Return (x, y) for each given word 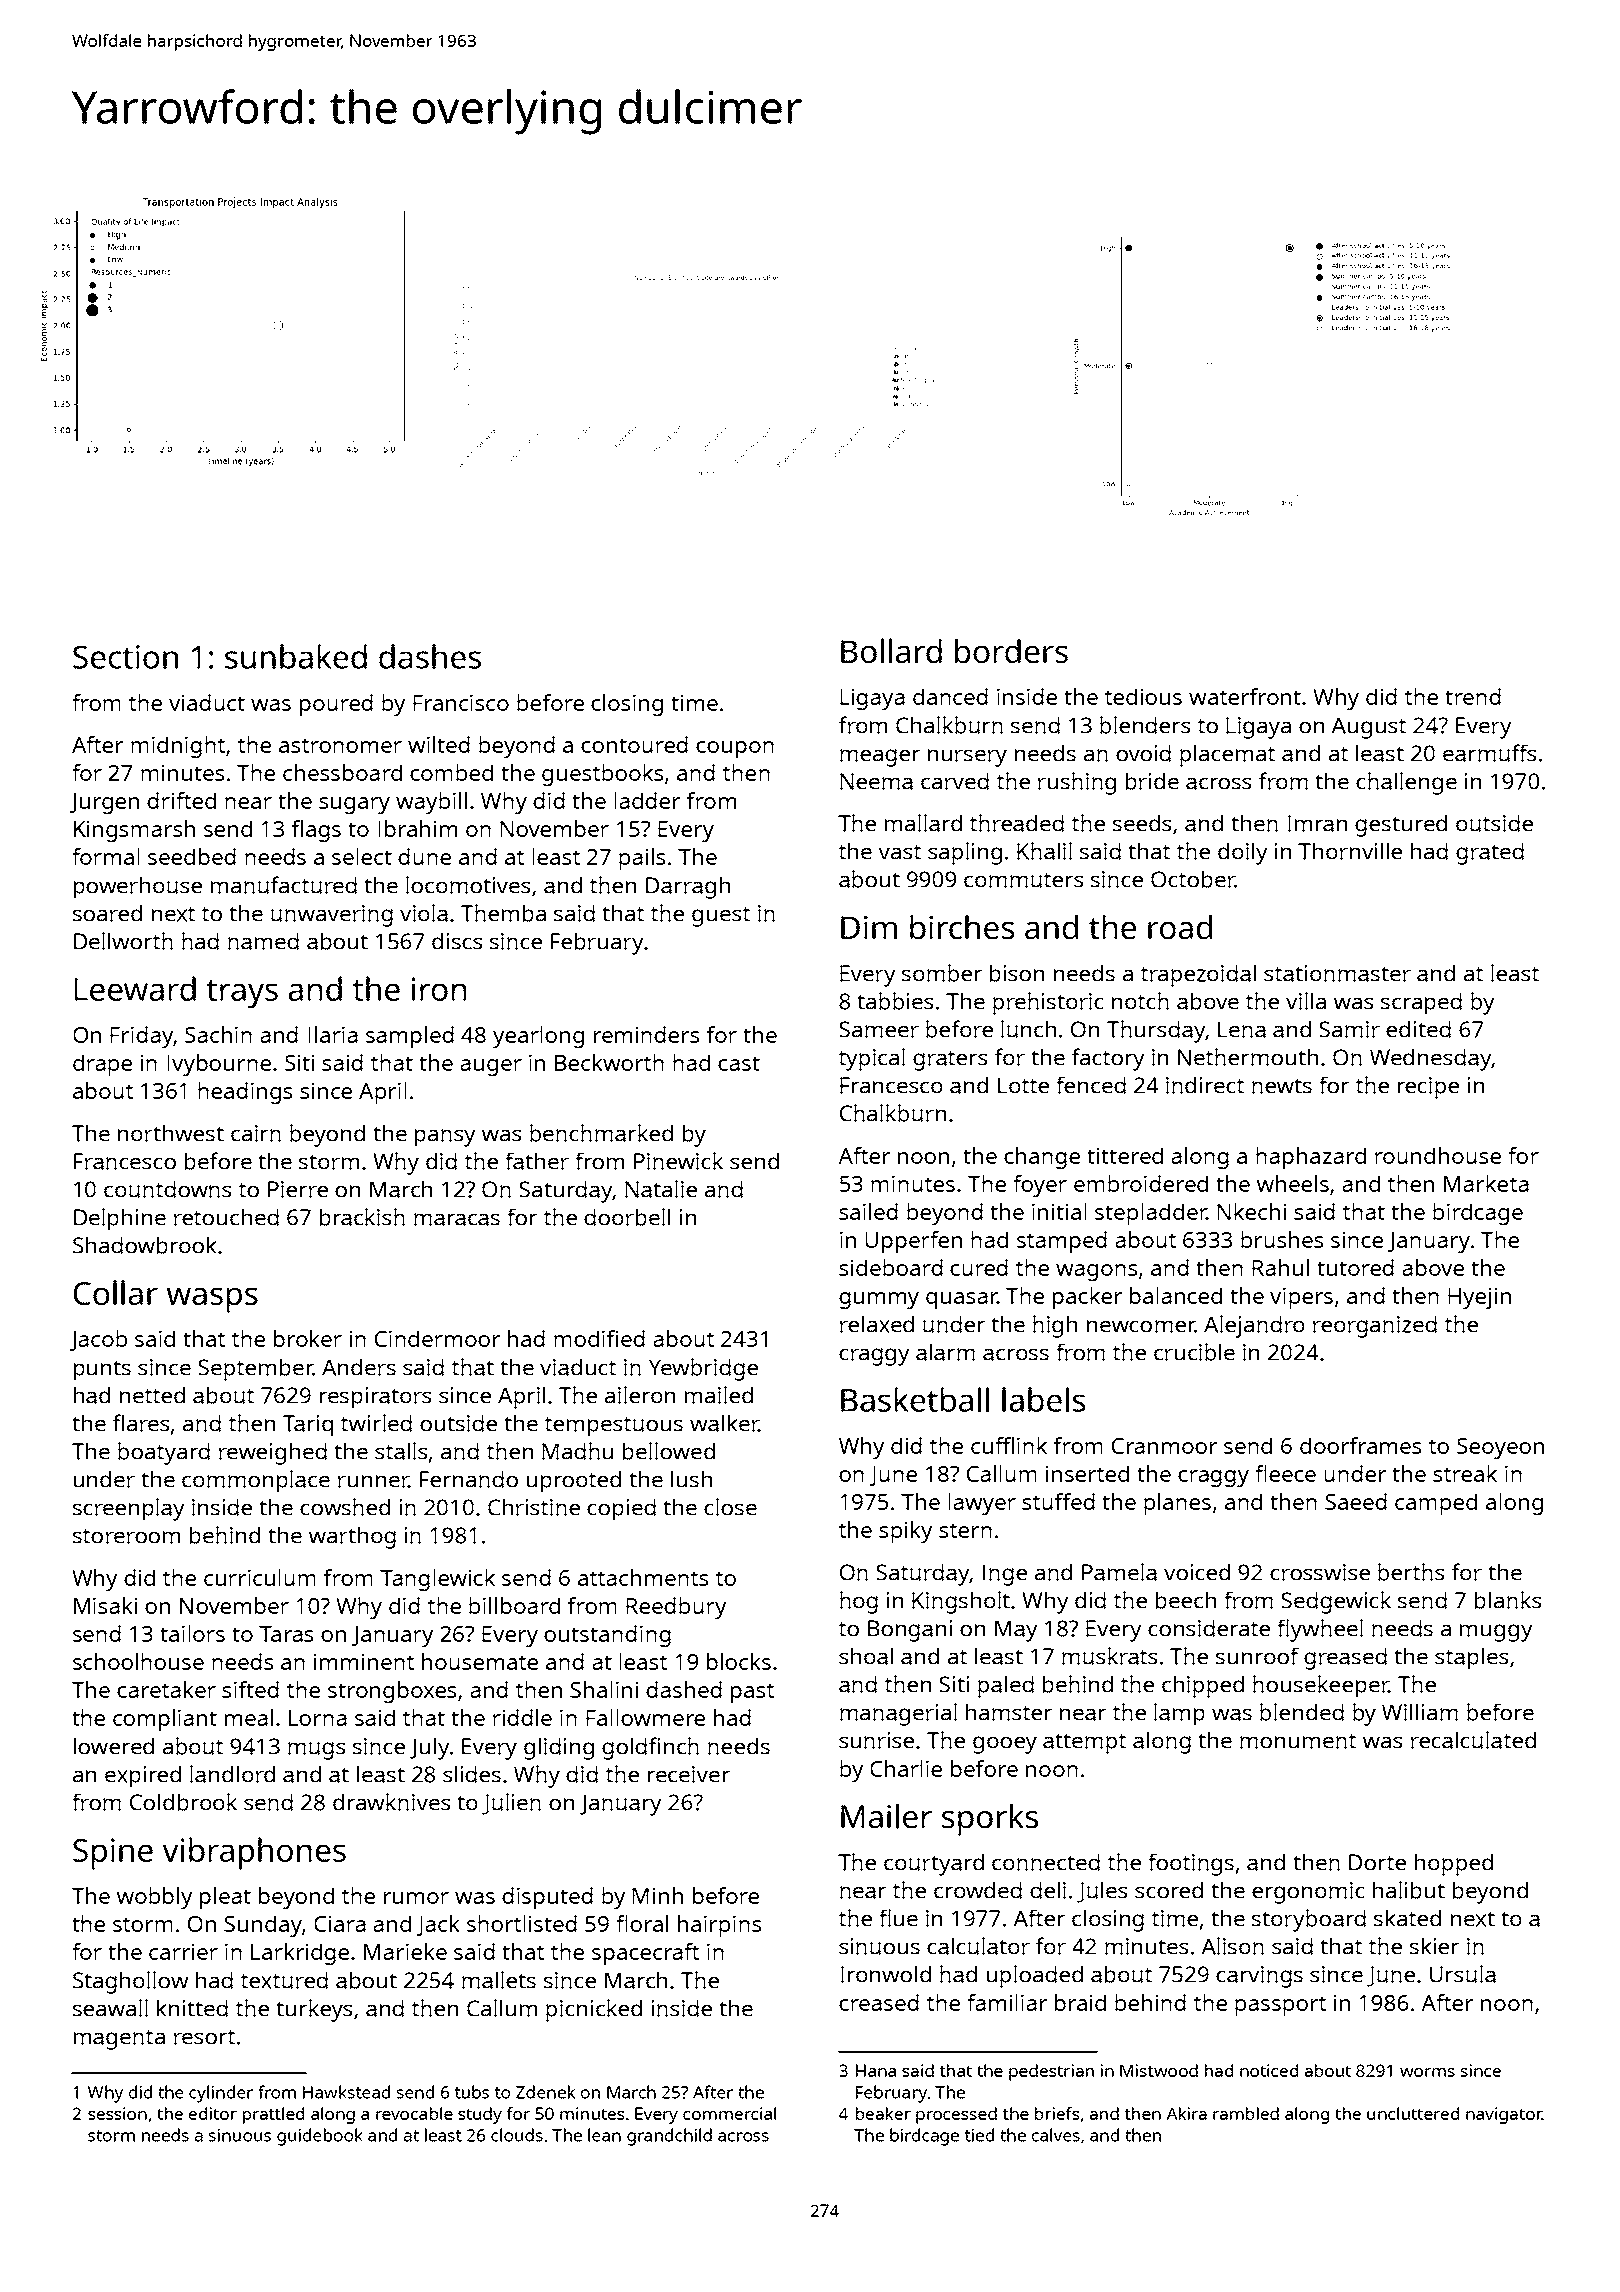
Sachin (218, 1034)
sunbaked (296, 656)
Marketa (1486, 1183)
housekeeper (1321, 1686)
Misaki (105, 1605)
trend (1473, 696)
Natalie (661, 1189)
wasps (212, 1300)
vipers (1301, 1298)
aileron (640, 1395)
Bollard (891, 651)
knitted (192, 2008)
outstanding (607, 1636)
